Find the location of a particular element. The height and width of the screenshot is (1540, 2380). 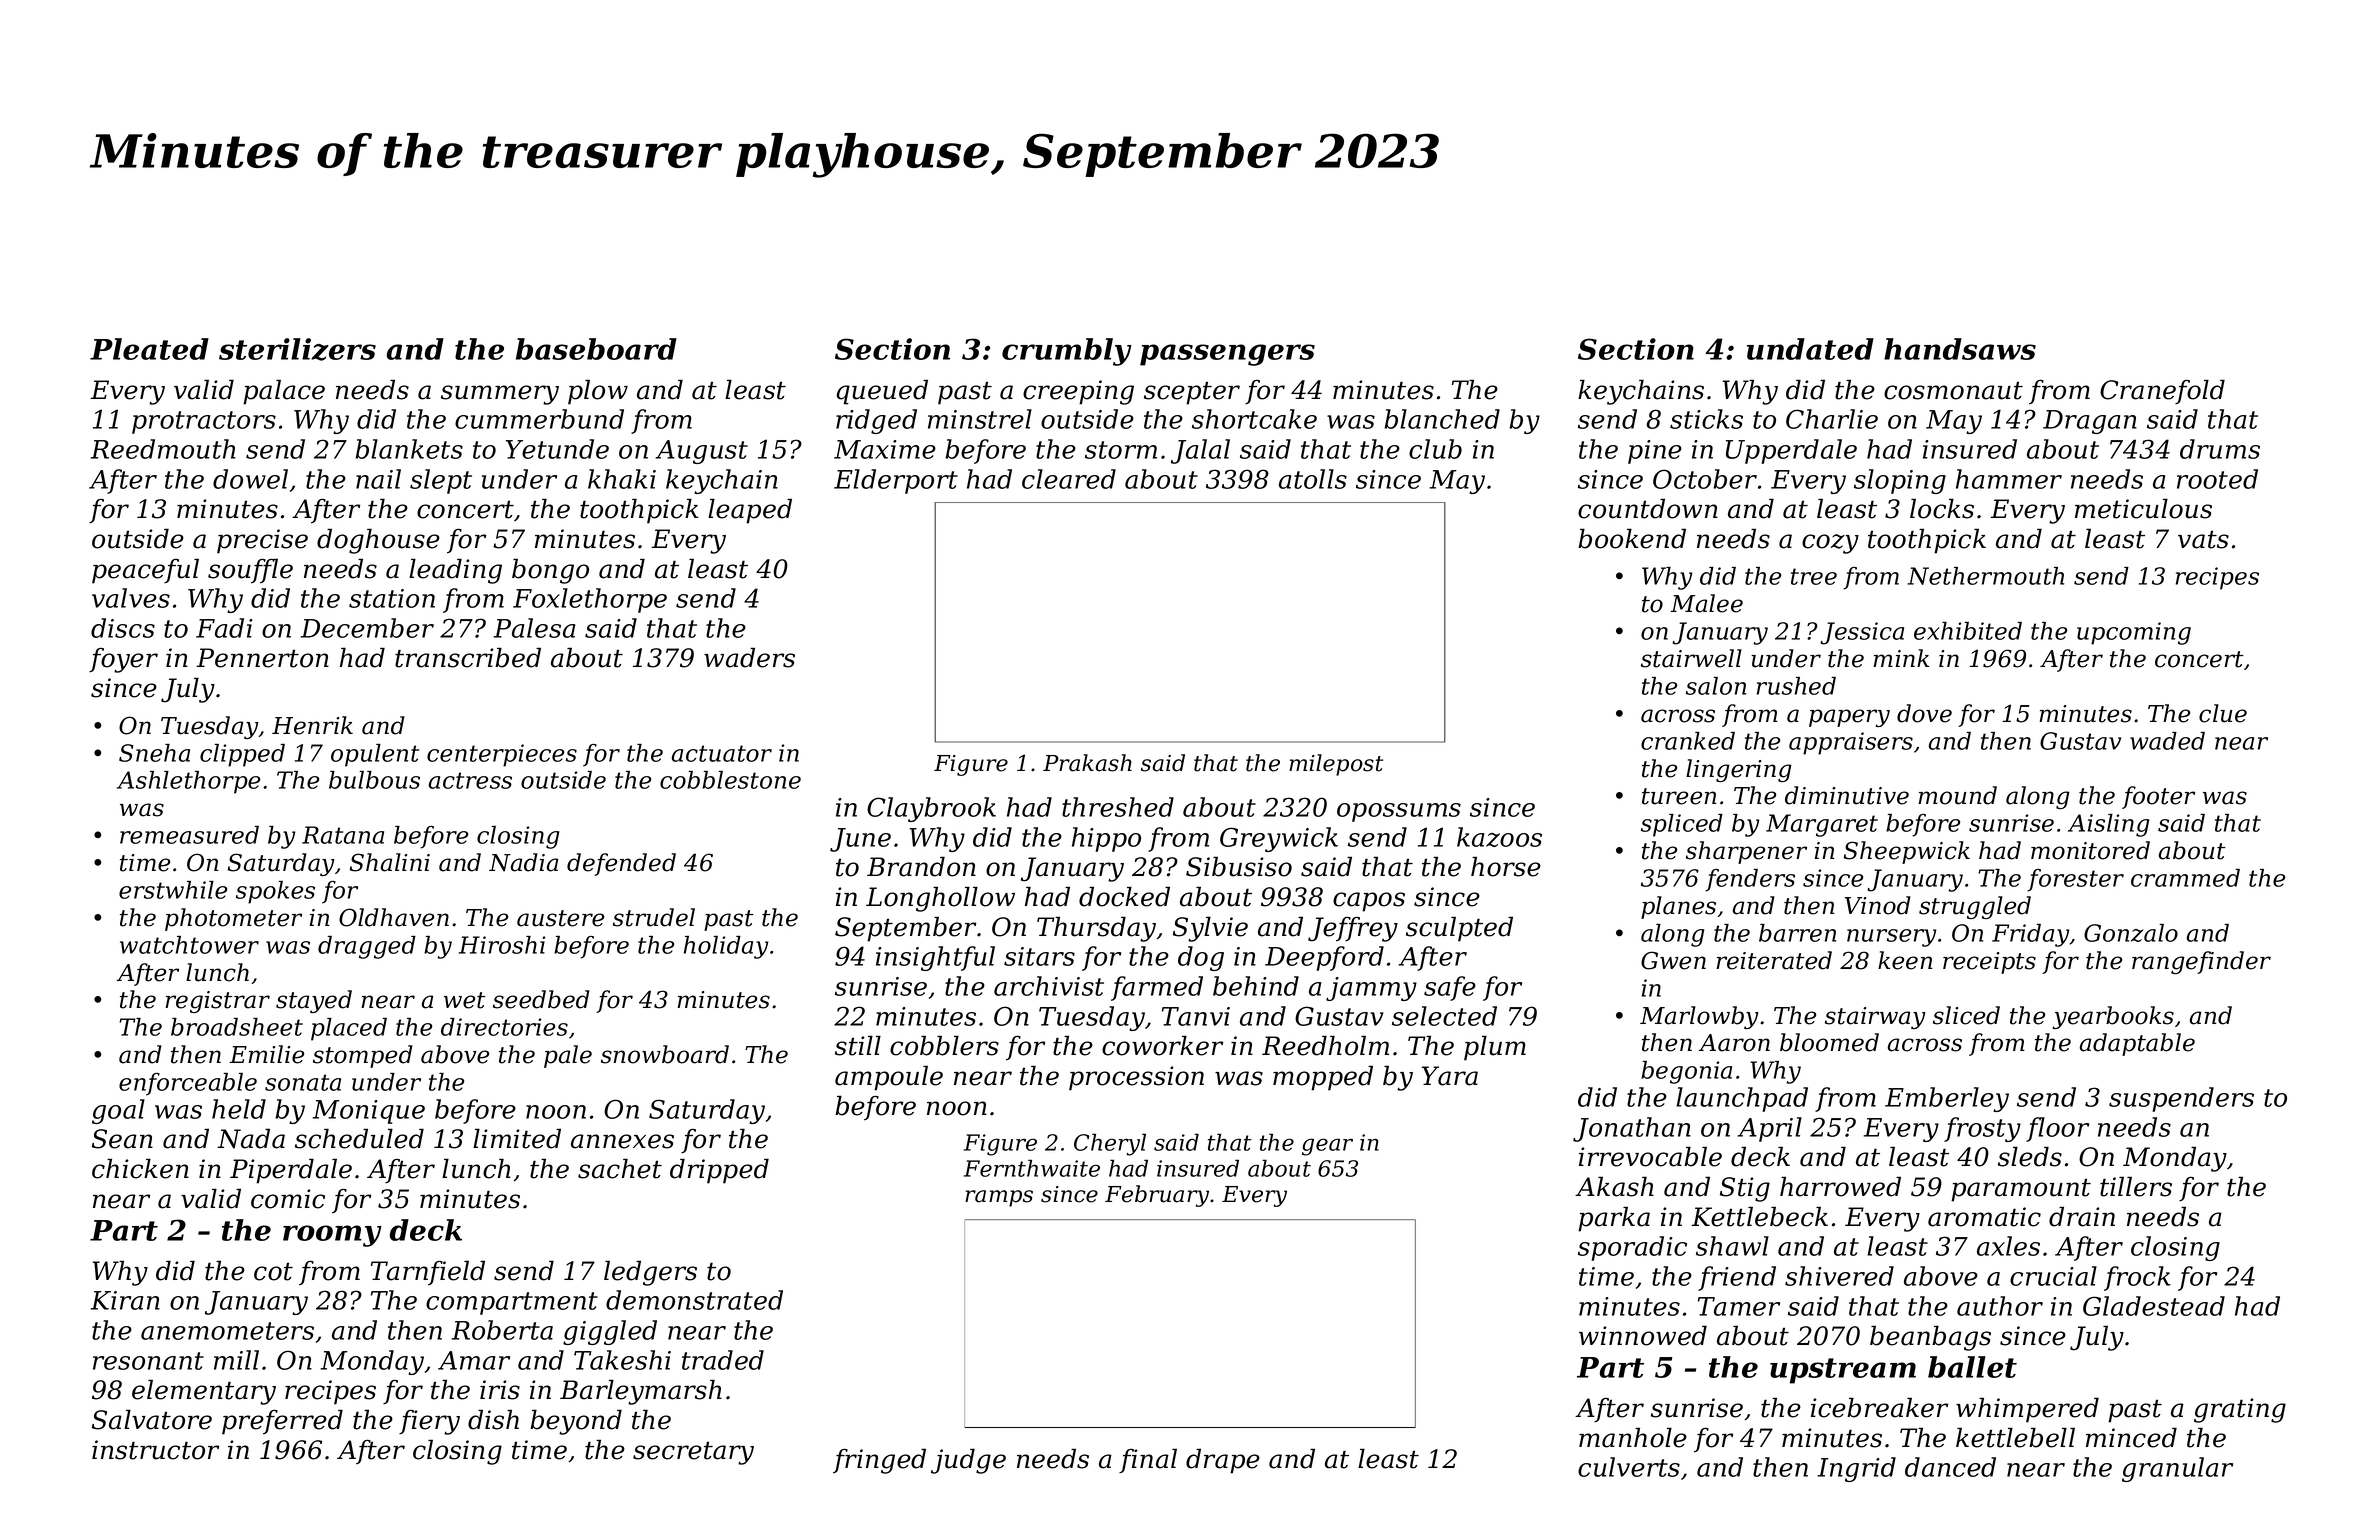

gear is located at coordinates (1327, 1147).
